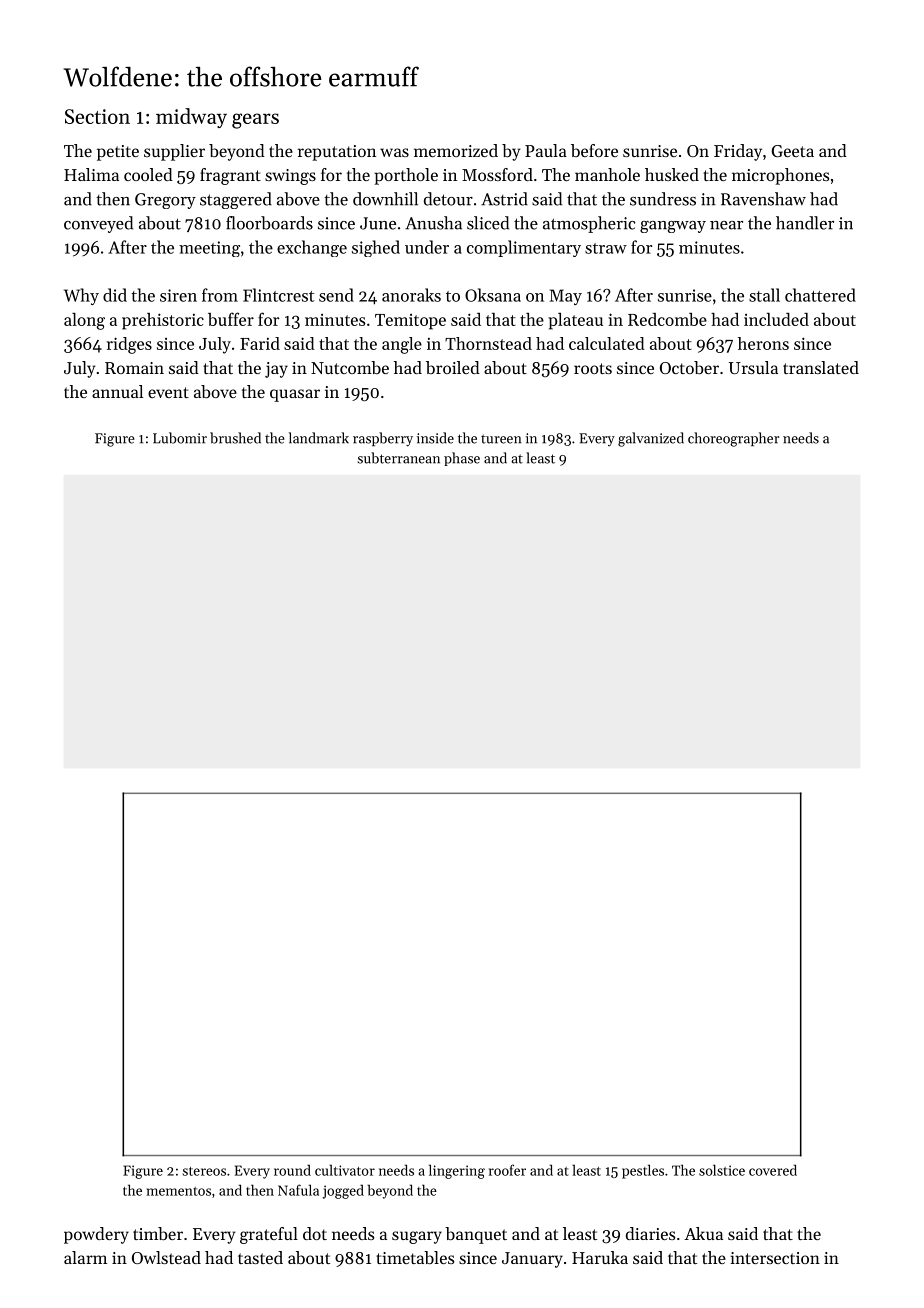  What do you see at coordinates (345, 1170) in the document?
I see `cultivator` at bounding box center [345, 1170].
